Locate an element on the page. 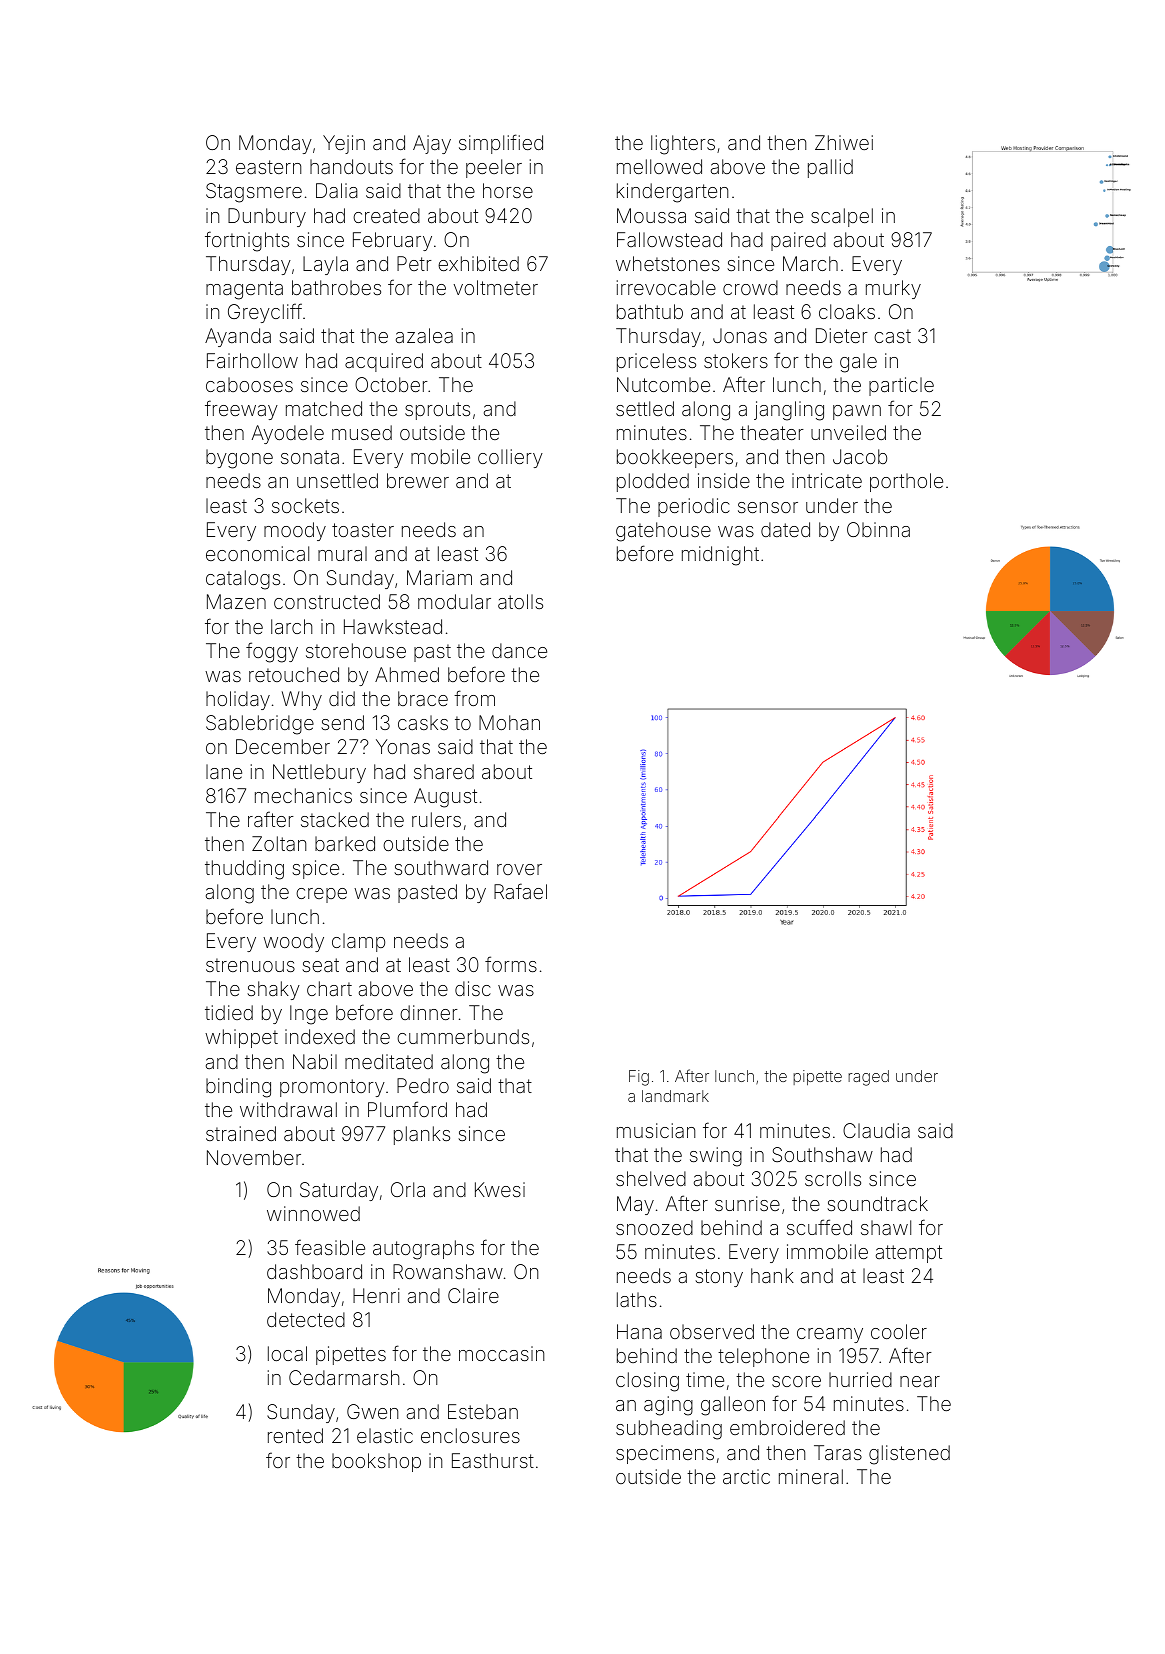  Layla is located at coordinates (325, 265).
